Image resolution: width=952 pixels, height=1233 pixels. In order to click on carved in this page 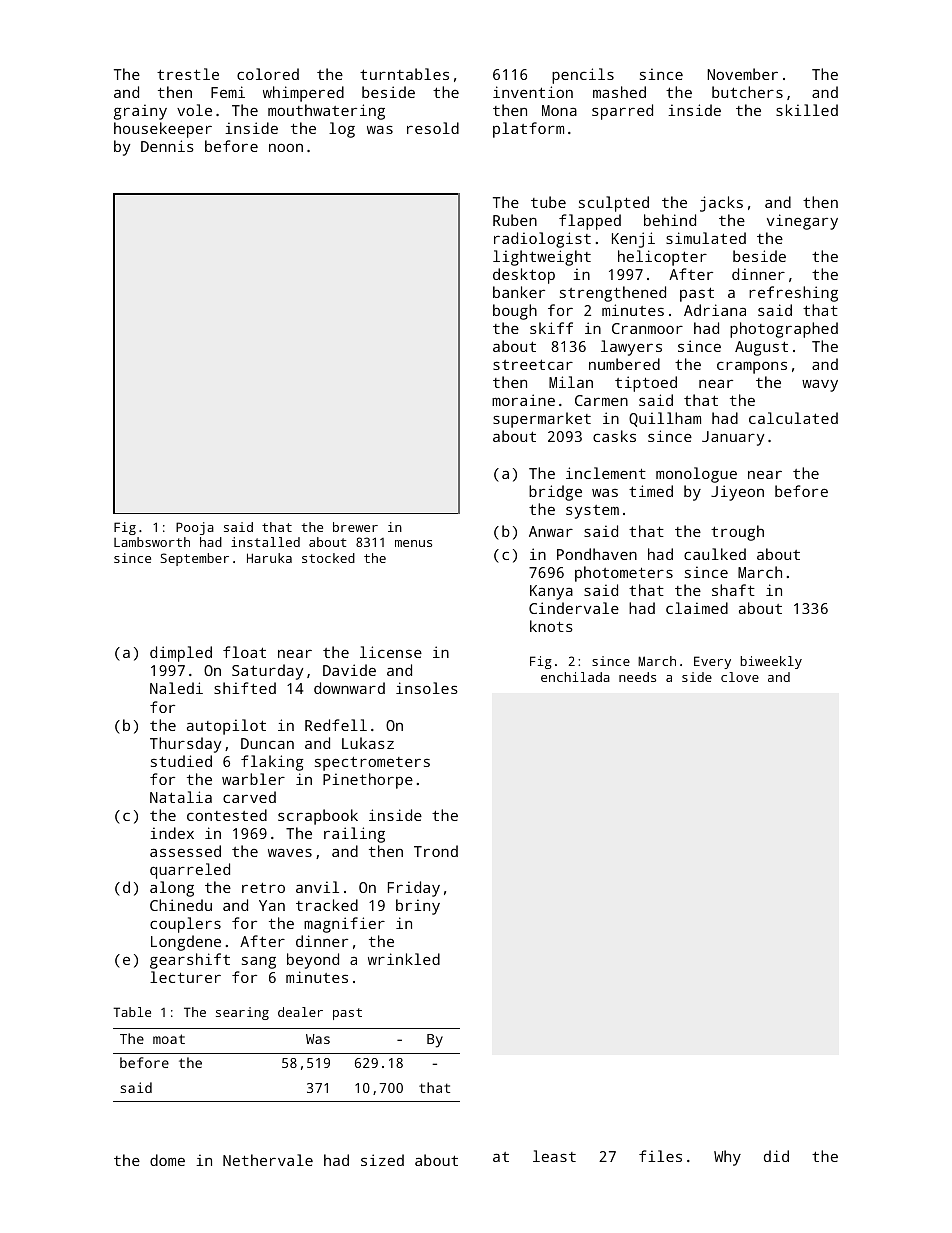, I will do `click(249, 797)`.
